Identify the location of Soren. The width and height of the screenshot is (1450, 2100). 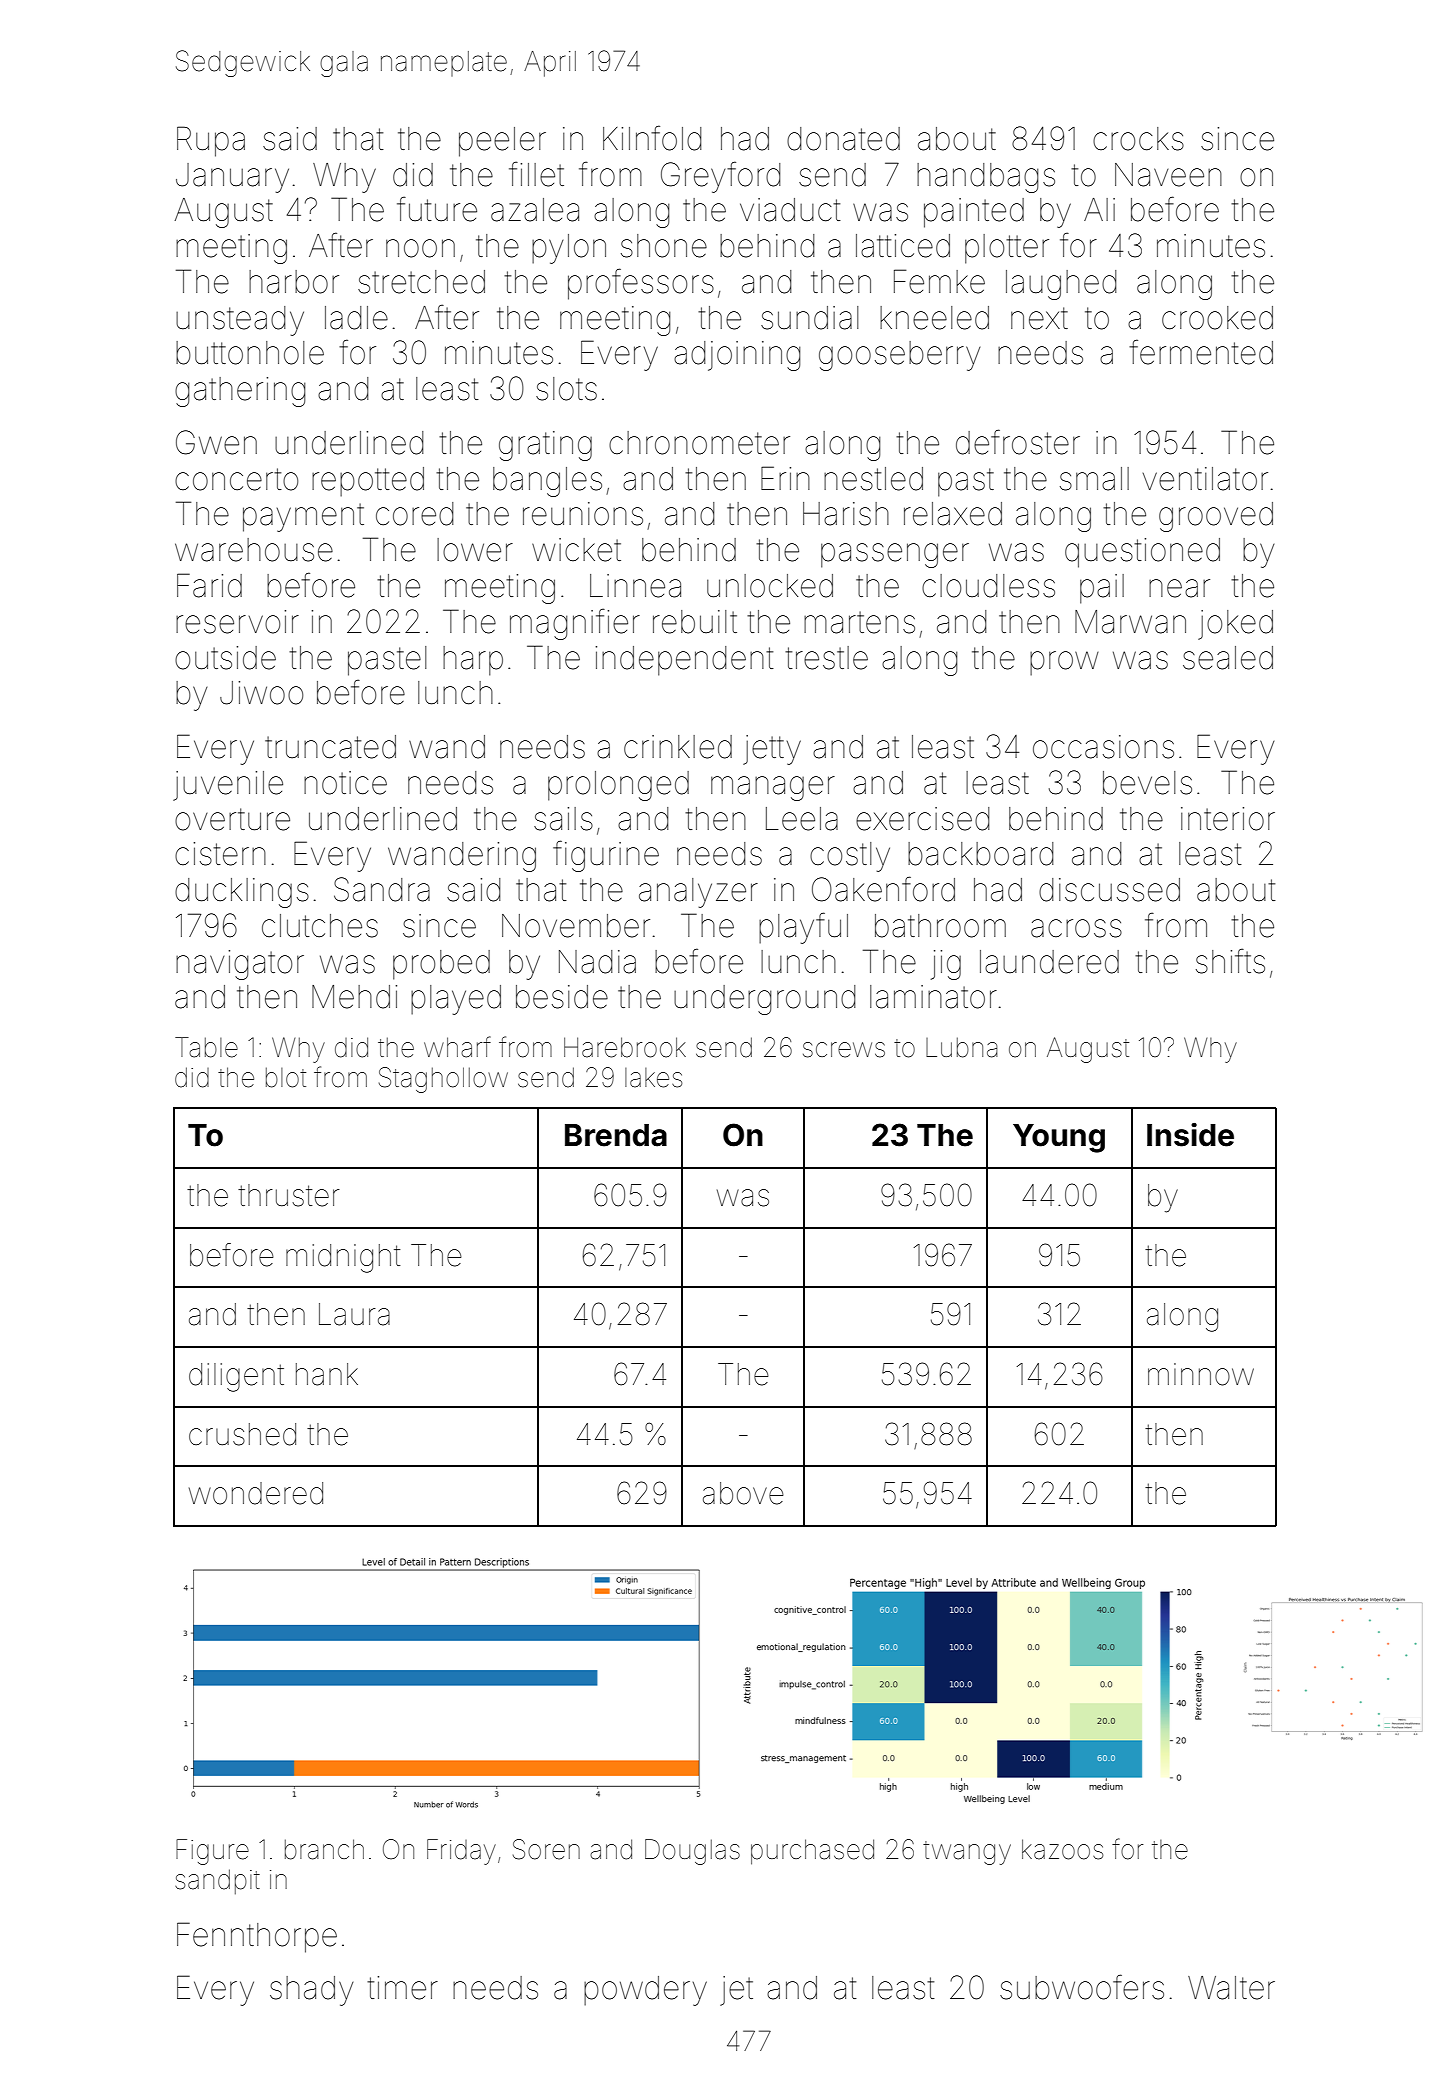
(546, 1849).
